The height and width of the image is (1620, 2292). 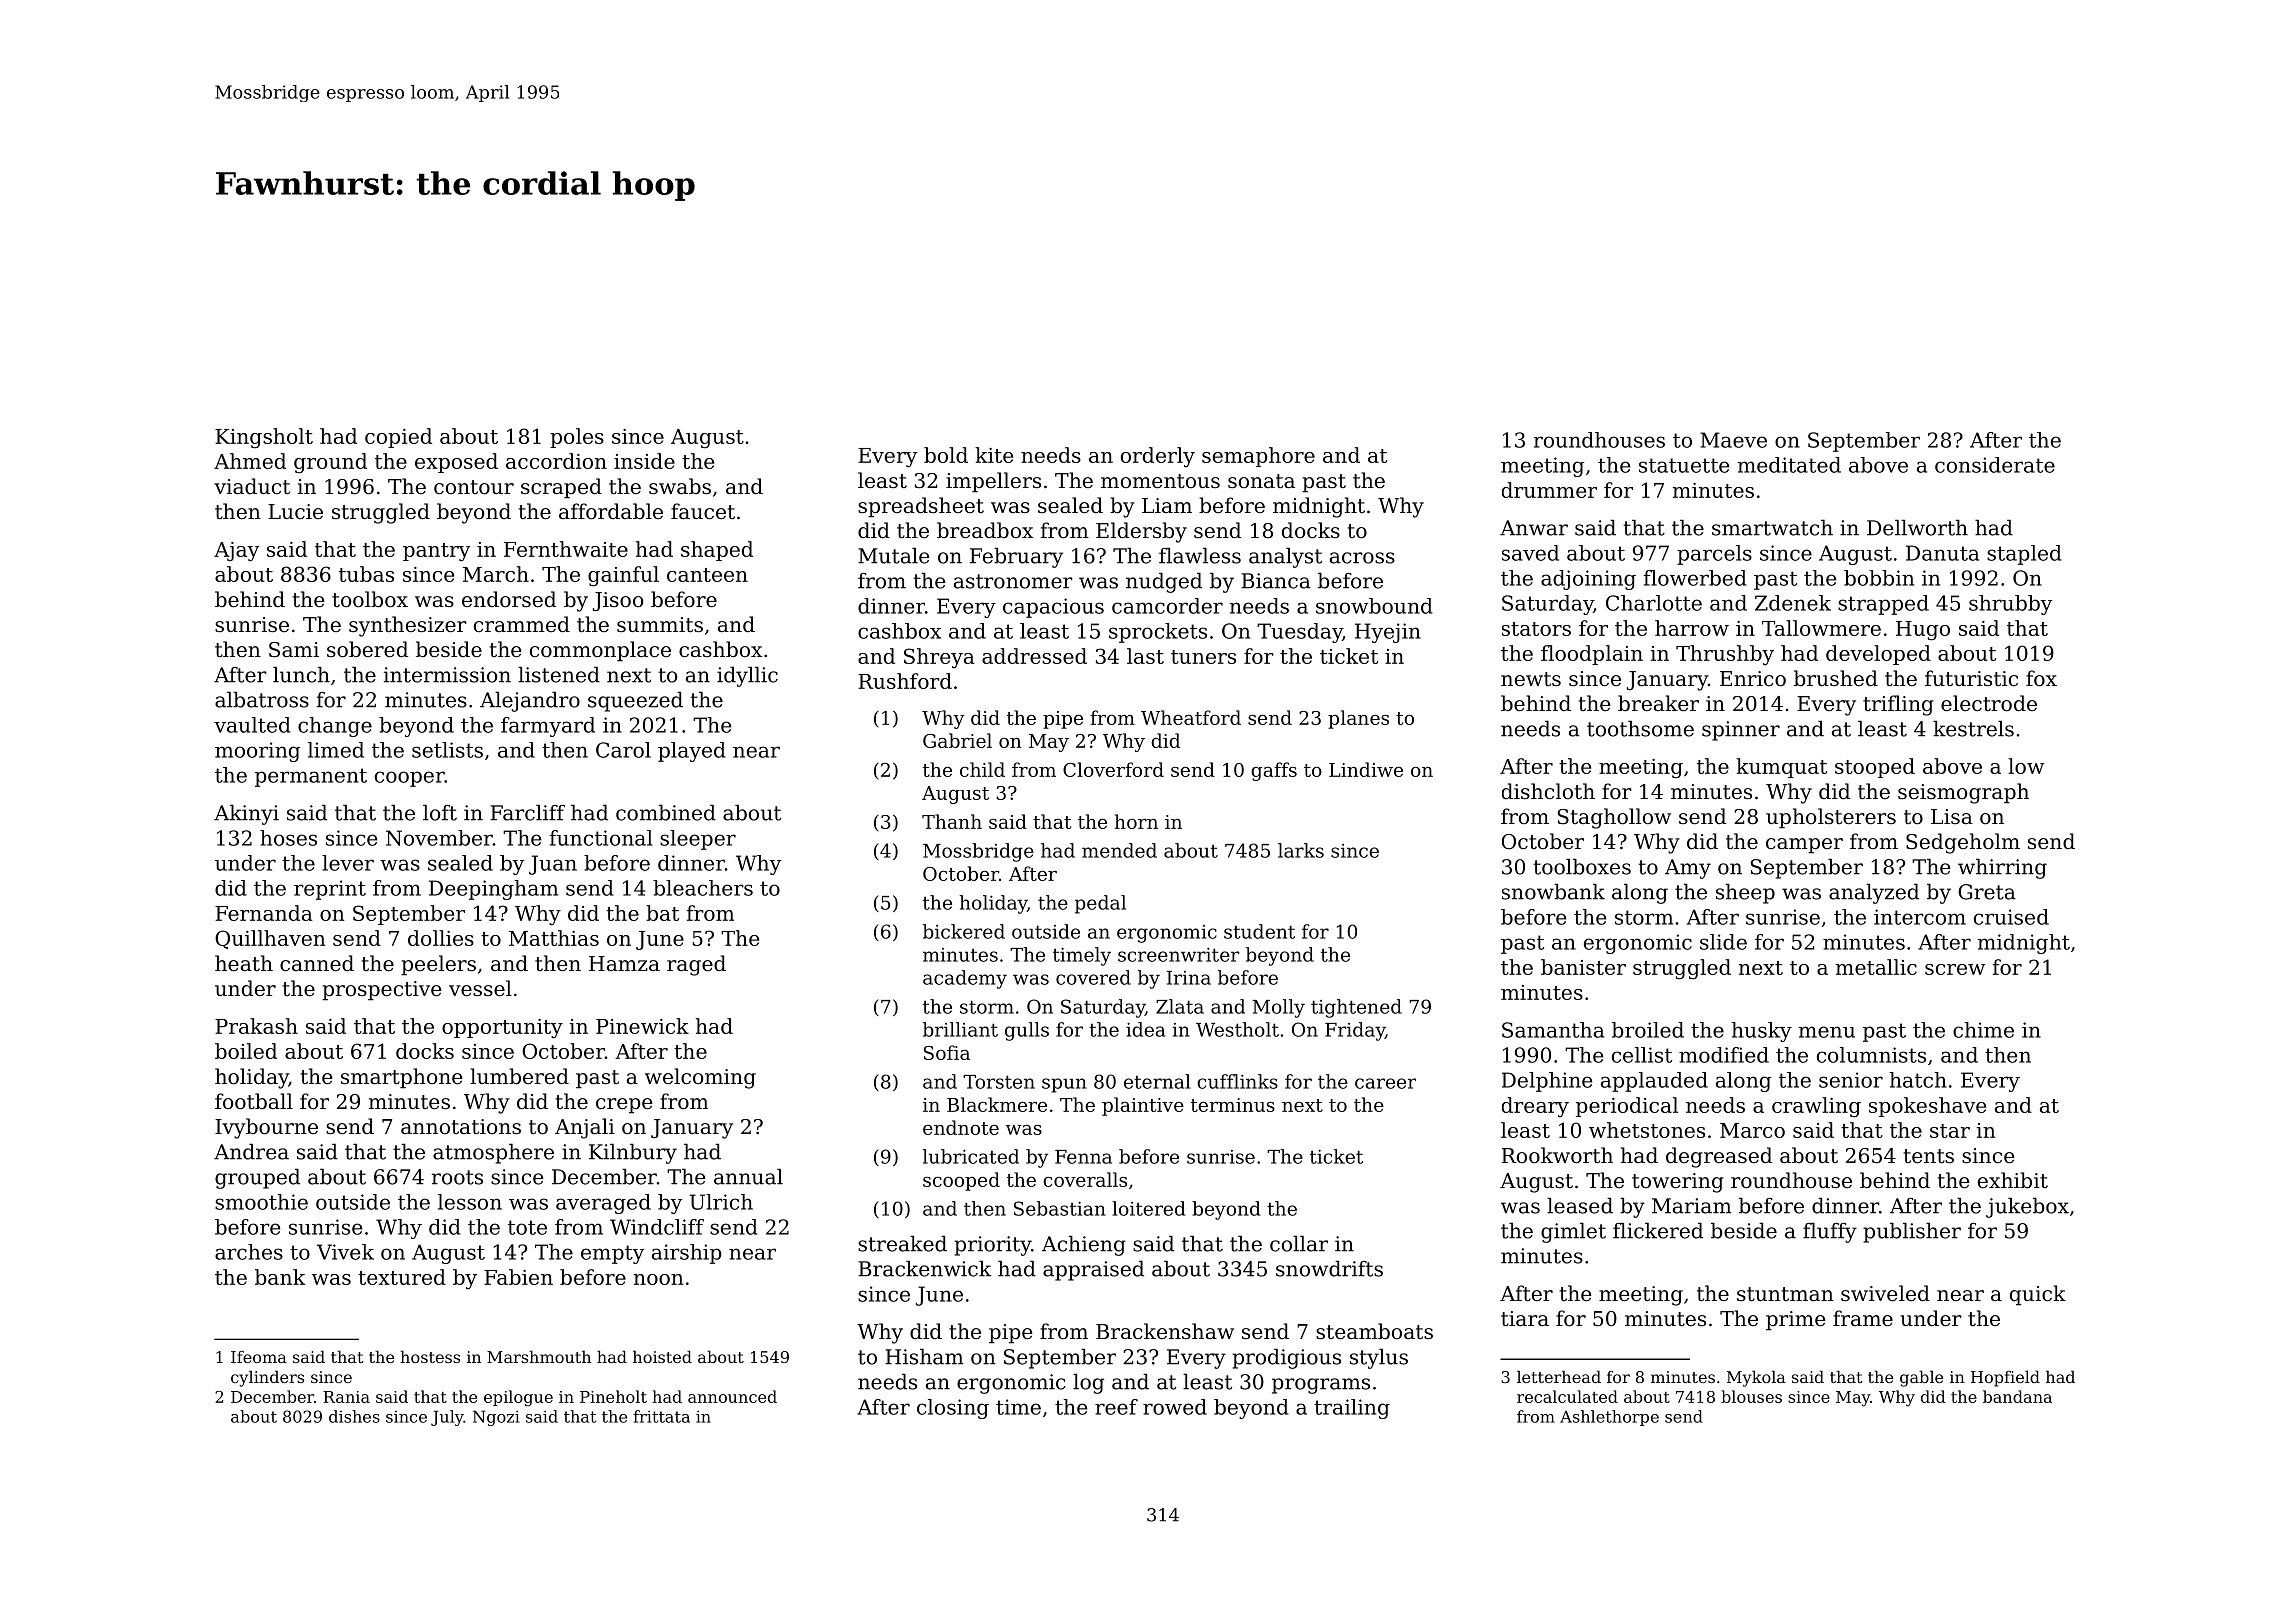 I want to click on Hyejin, so click(x=1388, y=633).
